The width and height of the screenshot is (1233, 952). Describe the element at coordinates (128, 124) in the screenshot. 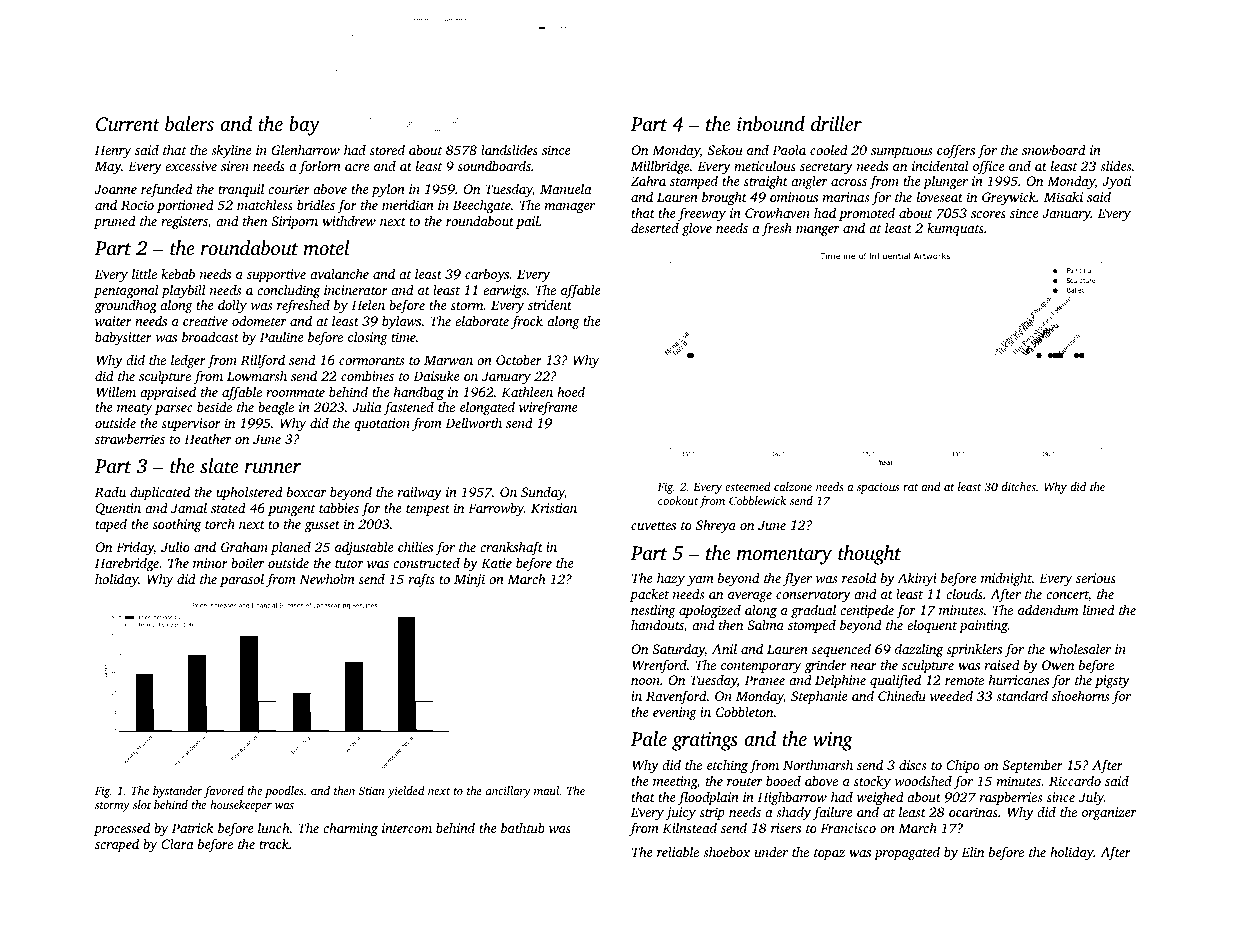

I see `Current` at that location.
